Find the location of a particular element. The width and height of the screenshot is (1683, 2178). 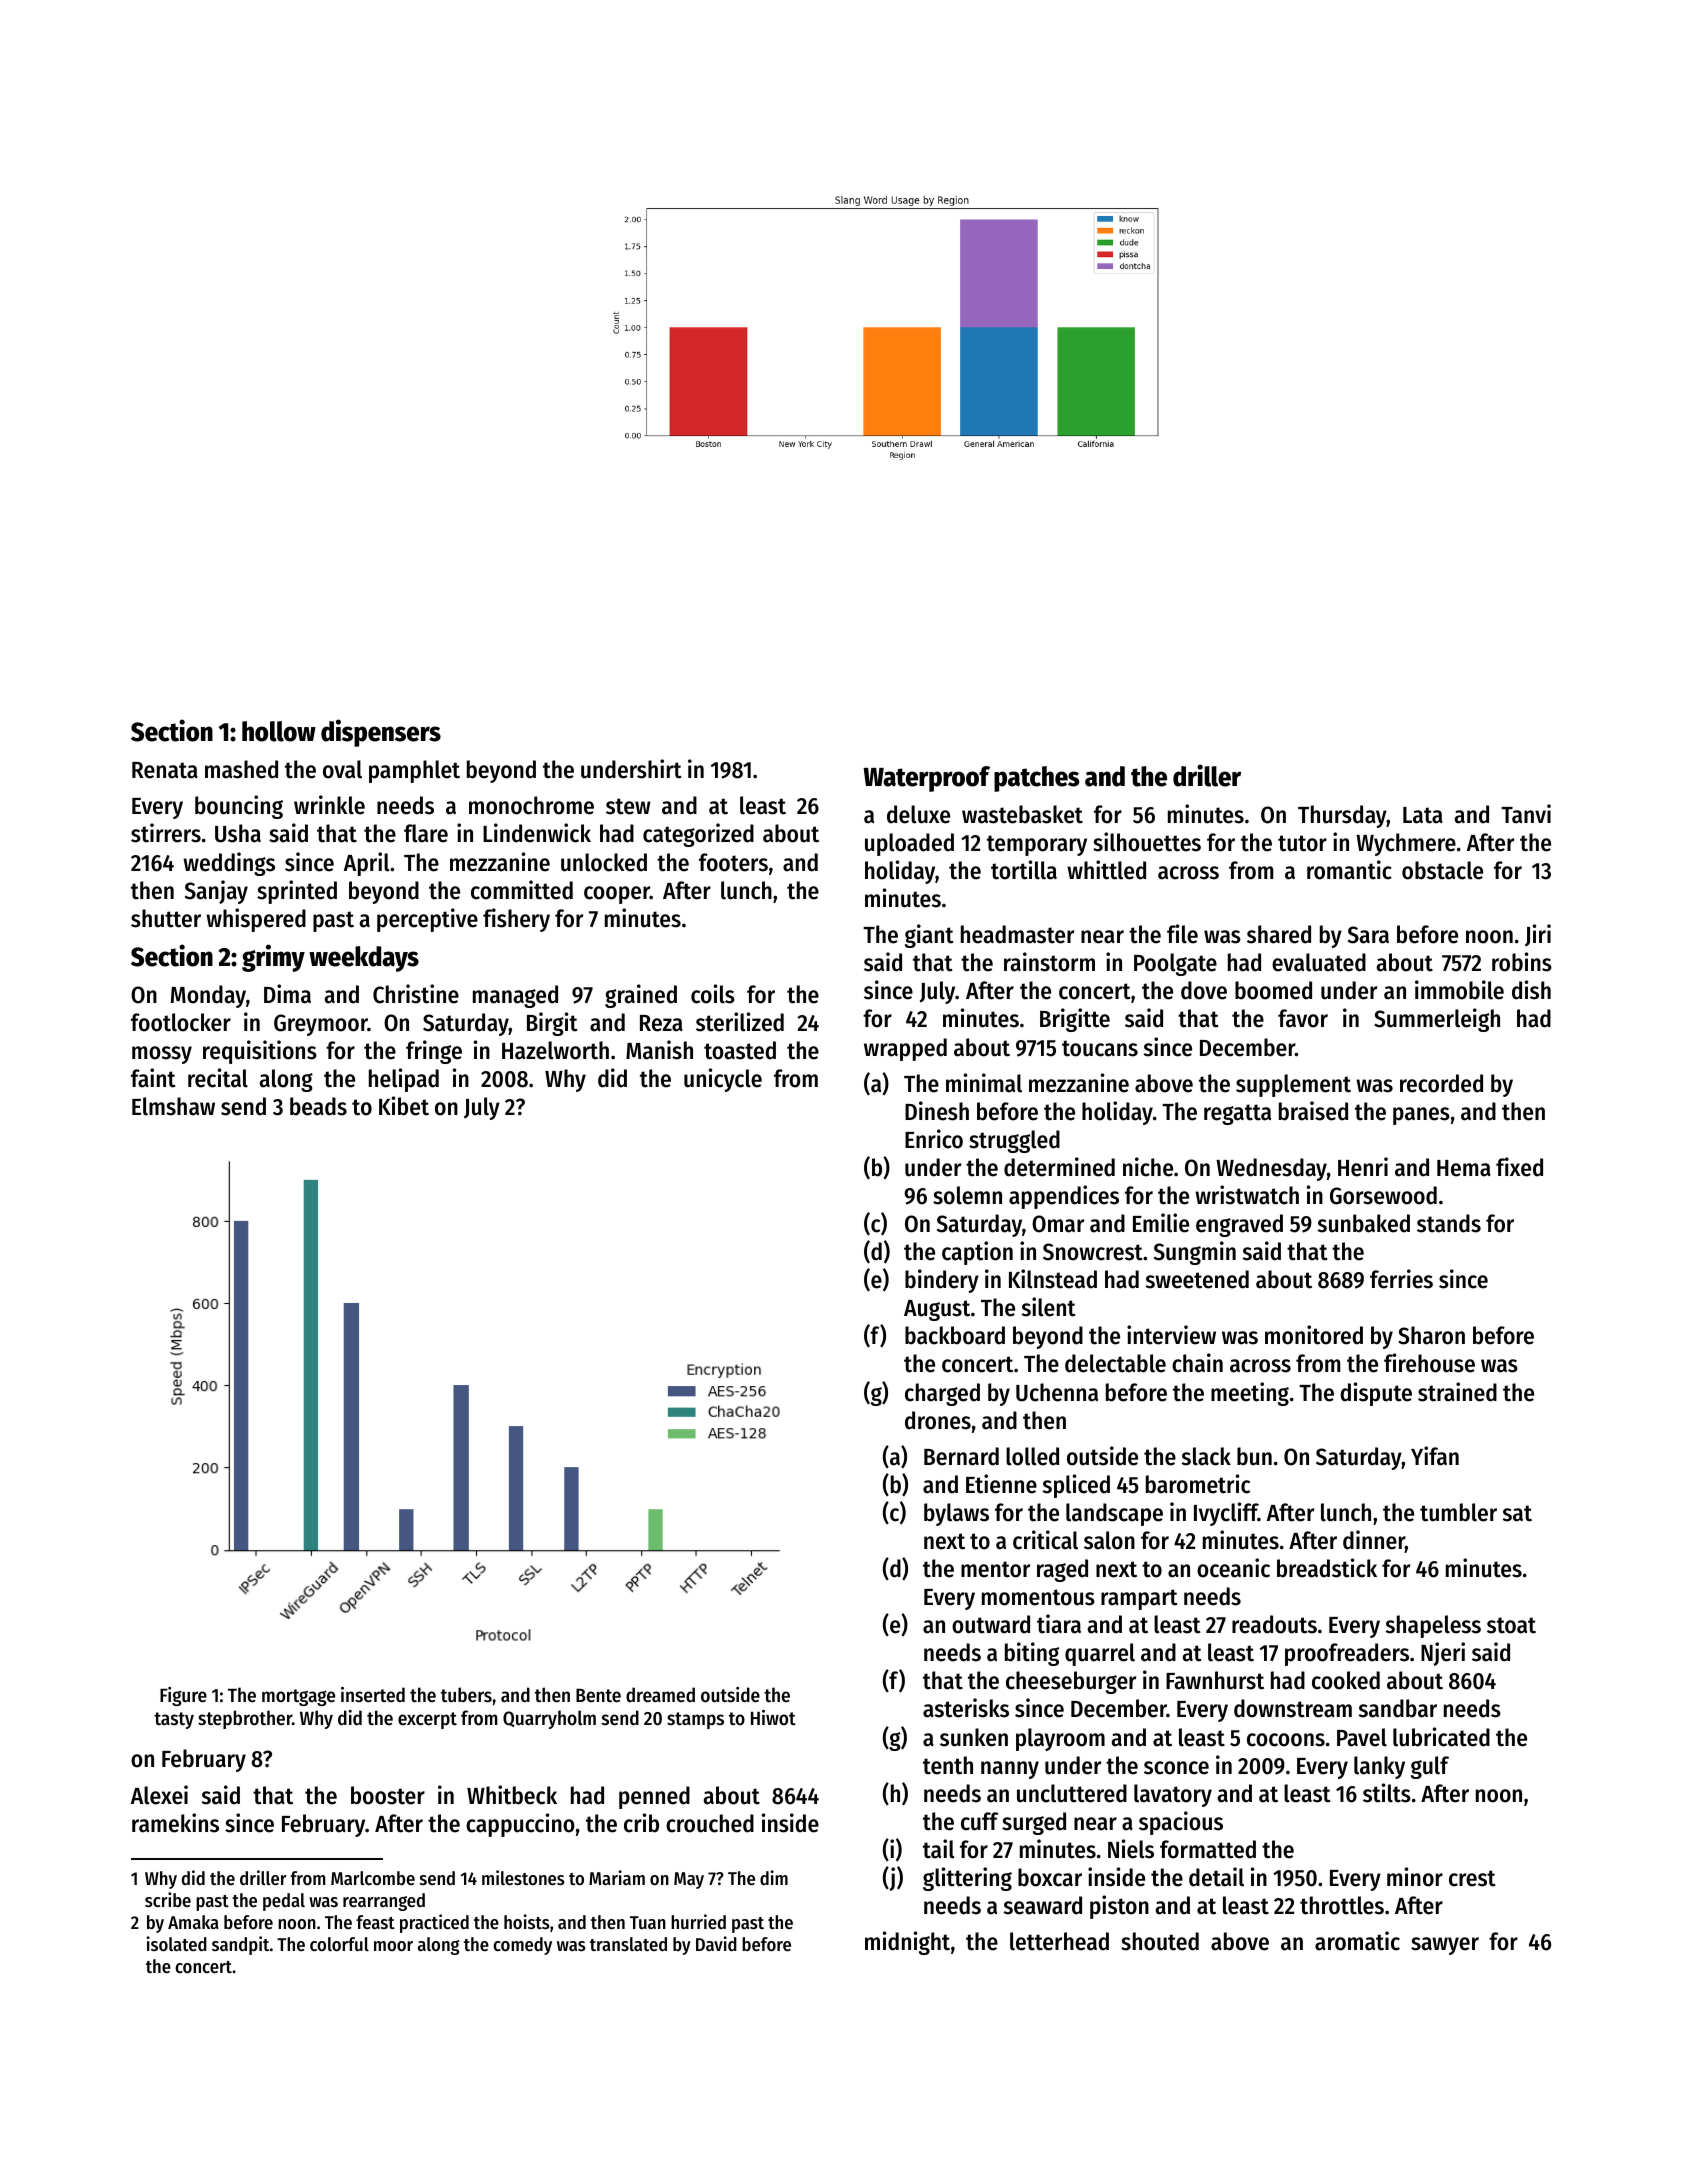

perceptive is located at coordinates (427, 920).
